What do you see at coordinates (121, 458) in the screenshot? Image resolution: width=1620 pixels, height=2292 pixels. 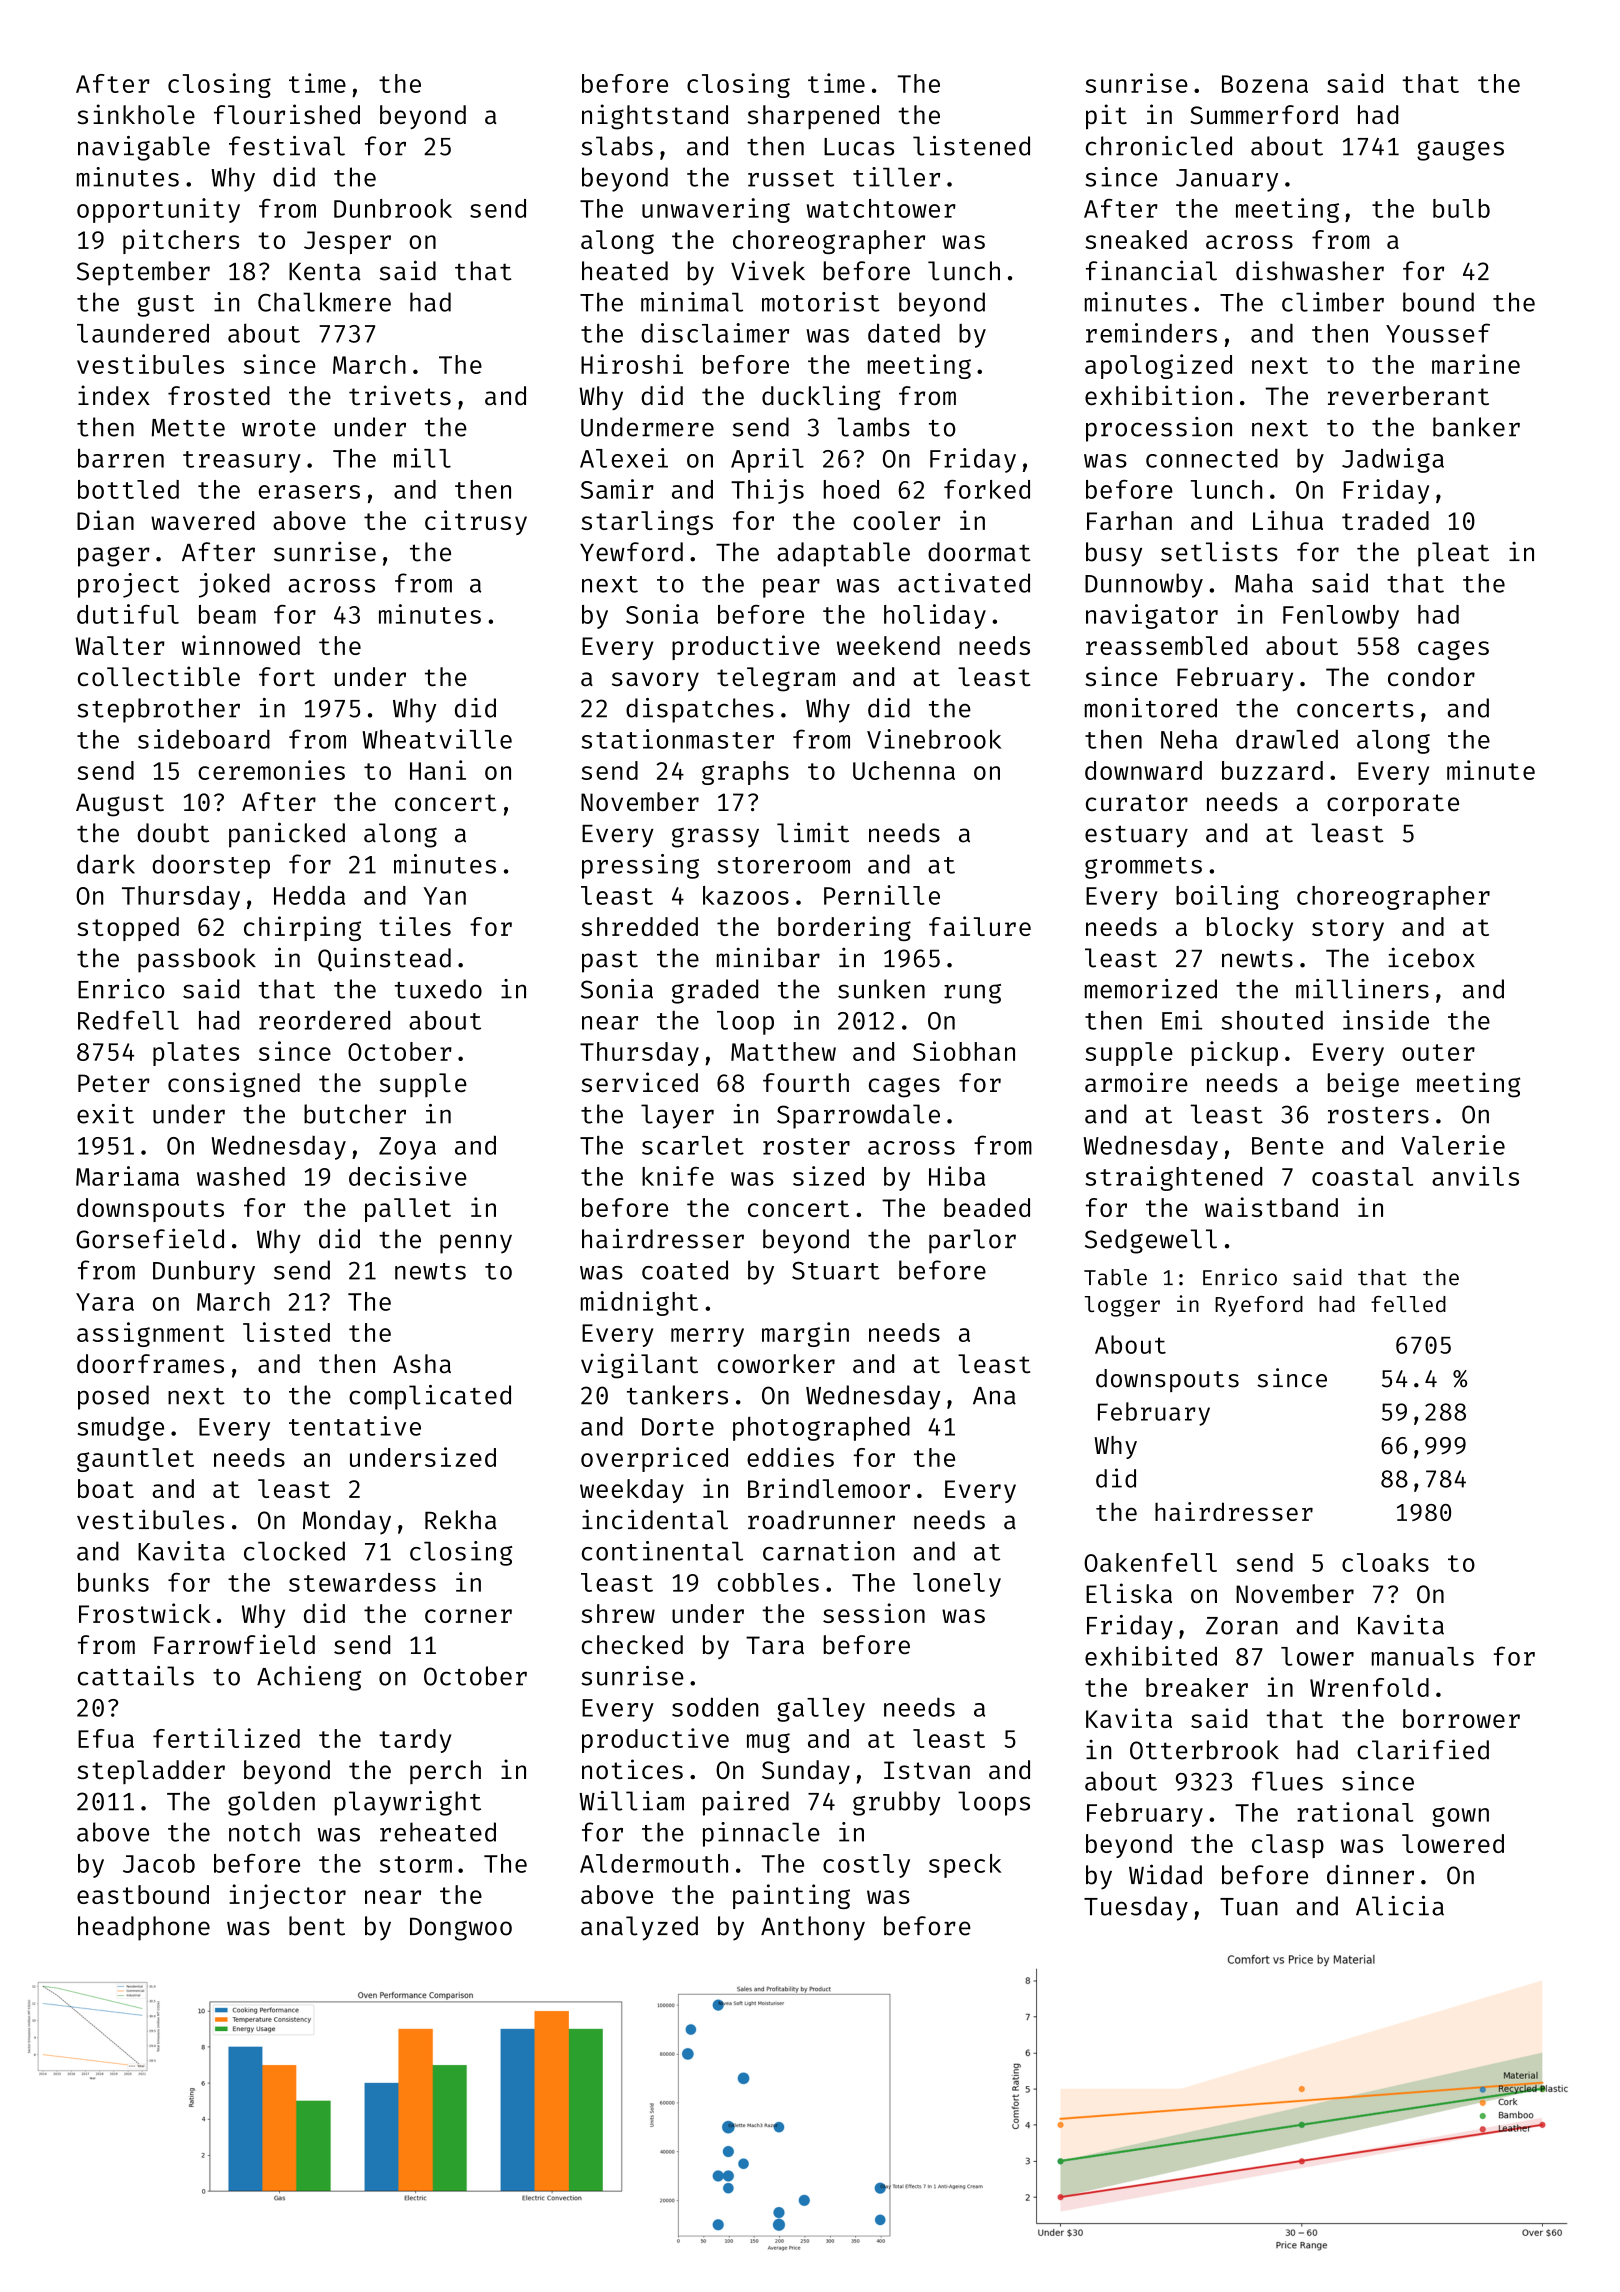 I see `barren` at bounding box center [121, 458].
